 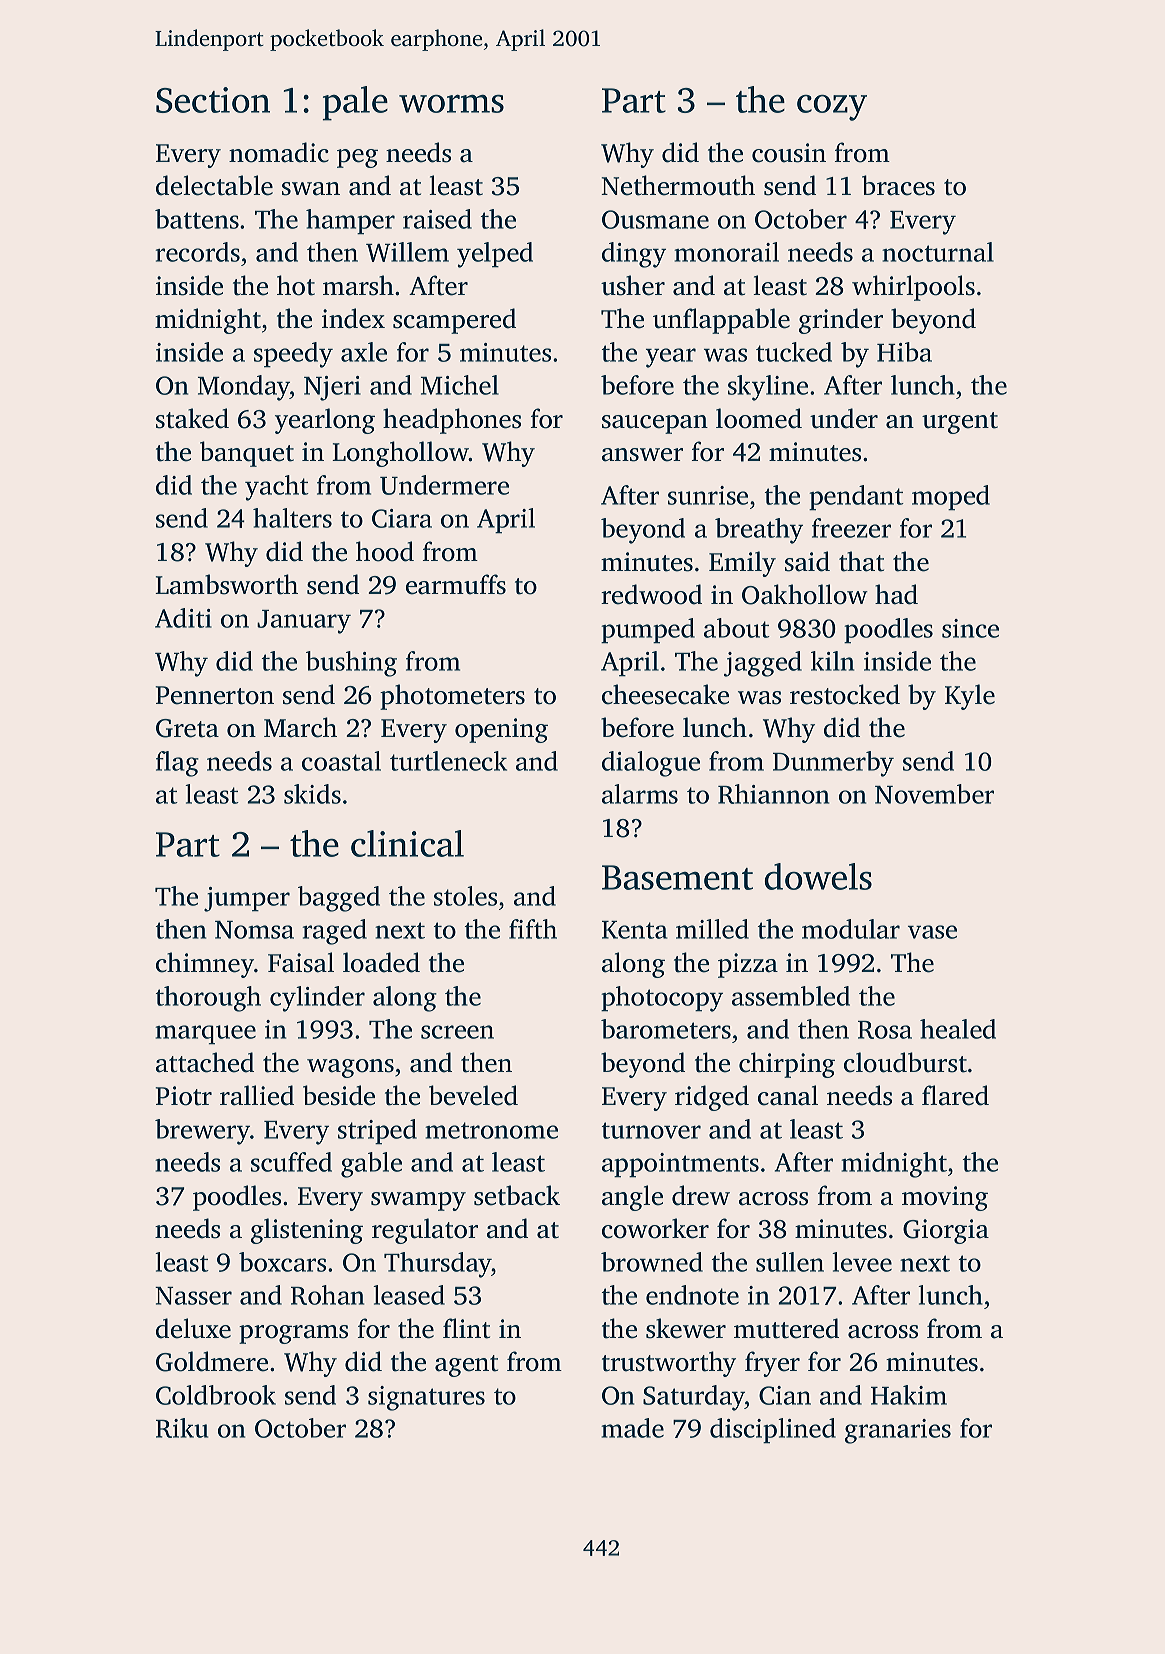 What do you see at coordinates (182, 1428) in the document?
I see `Riku` at bounding box center [182, 1428].
